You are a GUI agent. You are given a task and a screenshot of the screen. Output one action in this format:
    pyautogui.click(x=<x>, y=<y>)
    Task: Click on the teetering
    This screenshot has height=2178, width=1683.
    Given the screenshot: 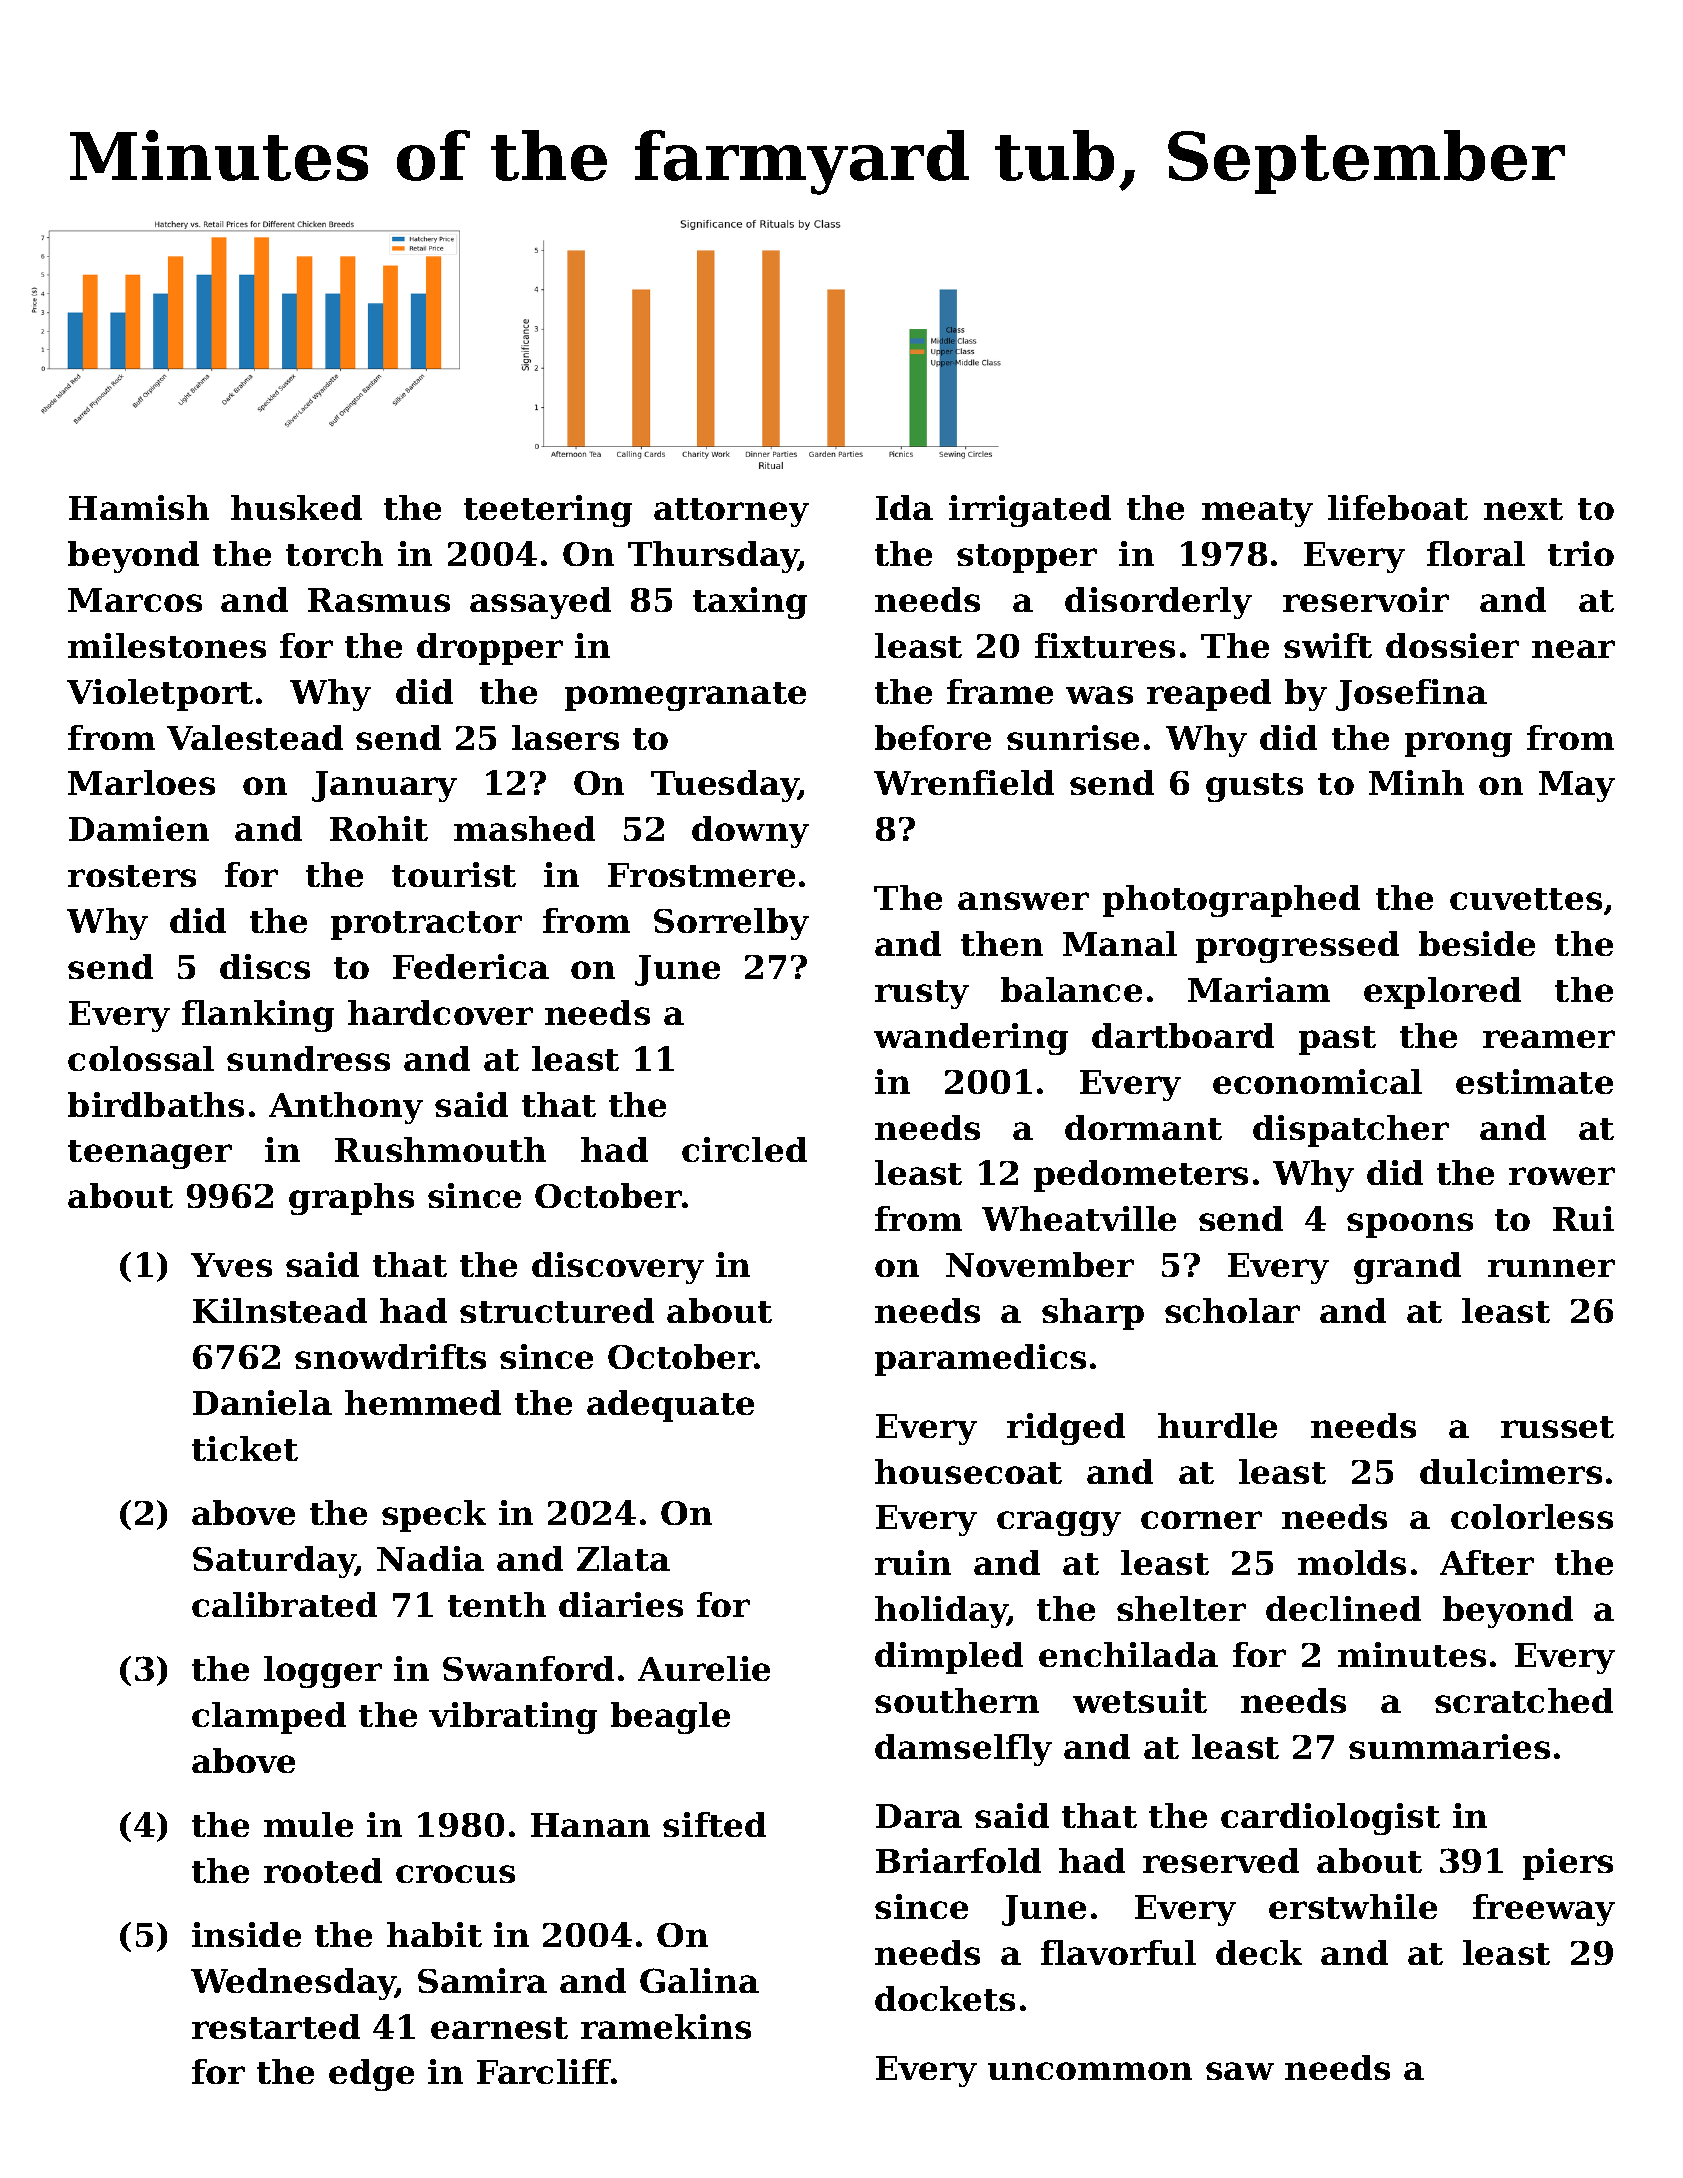 What is the action you would take?
    pyautogui.click(x=548, y=511)
